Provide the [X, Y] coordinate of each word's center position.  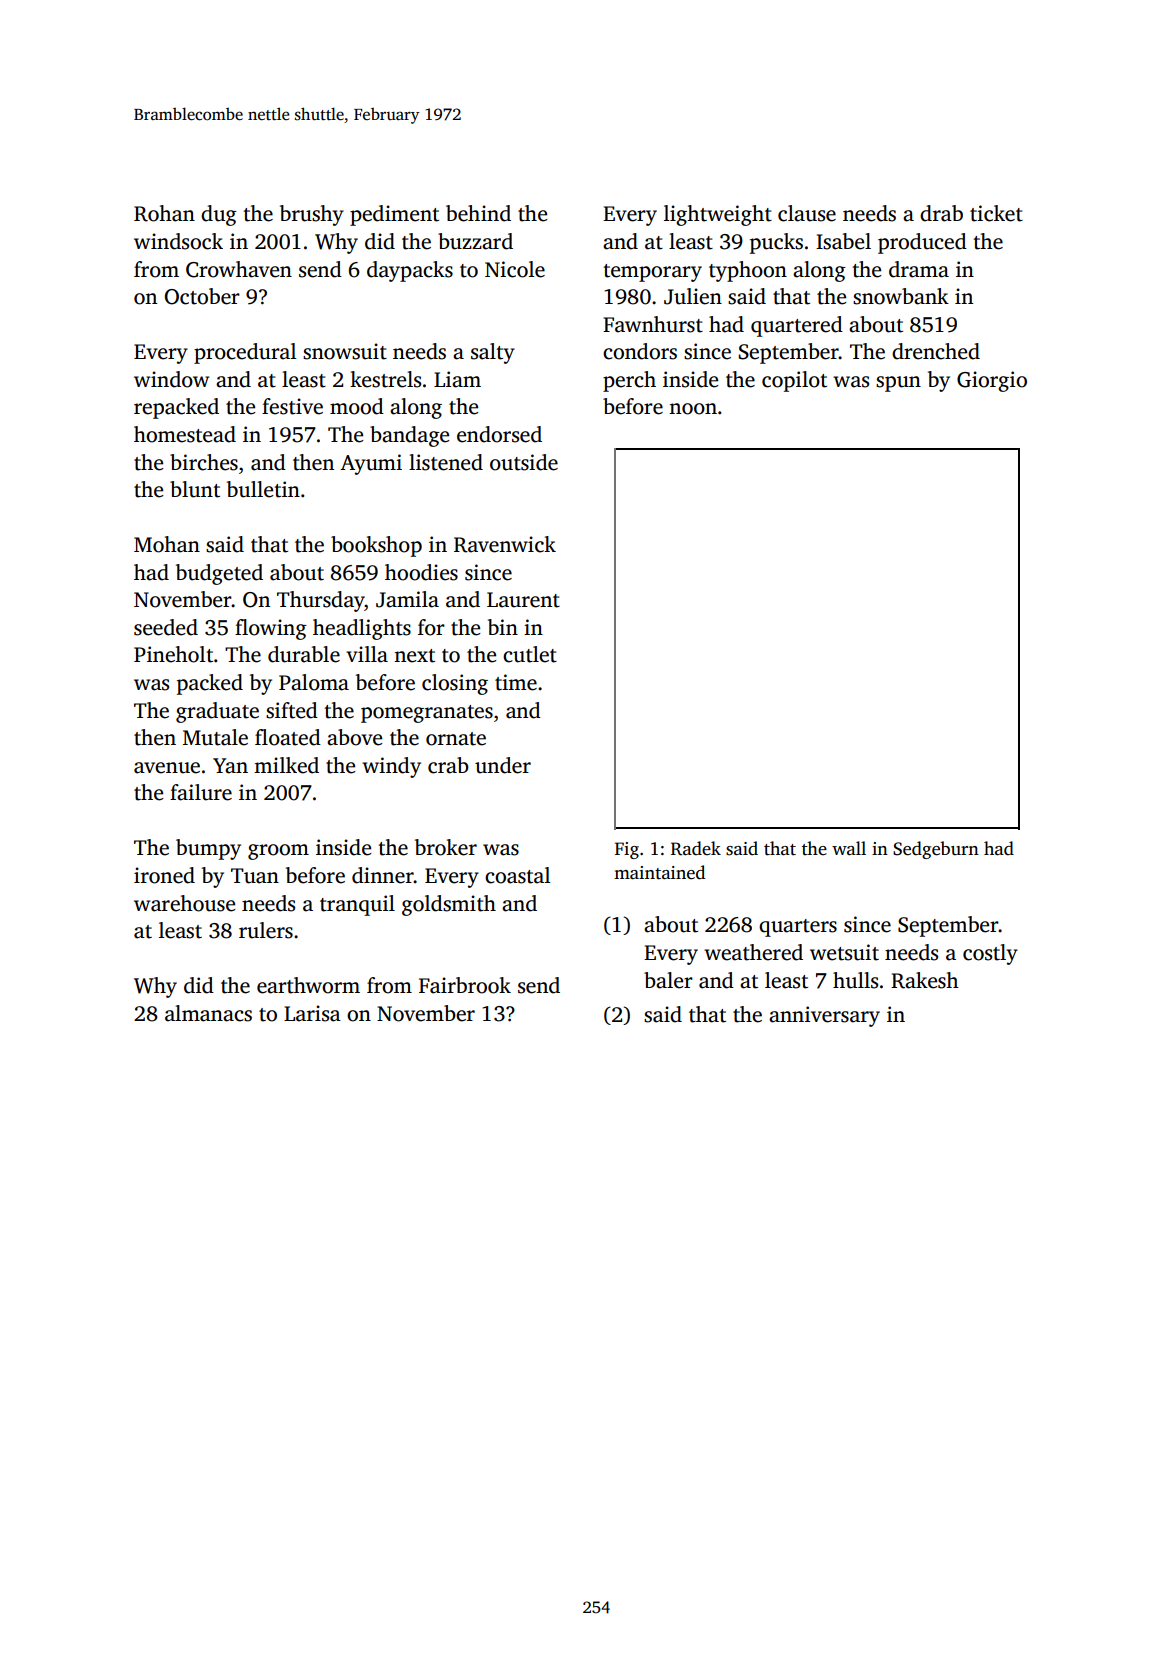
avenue [167, 768]
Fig [627, 850]
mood [357, 406]
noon [693, 409]
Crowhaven [239, 269]
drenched [936, 351]
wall [849, 848]
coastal [517, 875]
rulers [266, 930]
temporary [652, 273]
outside [524, 462]
